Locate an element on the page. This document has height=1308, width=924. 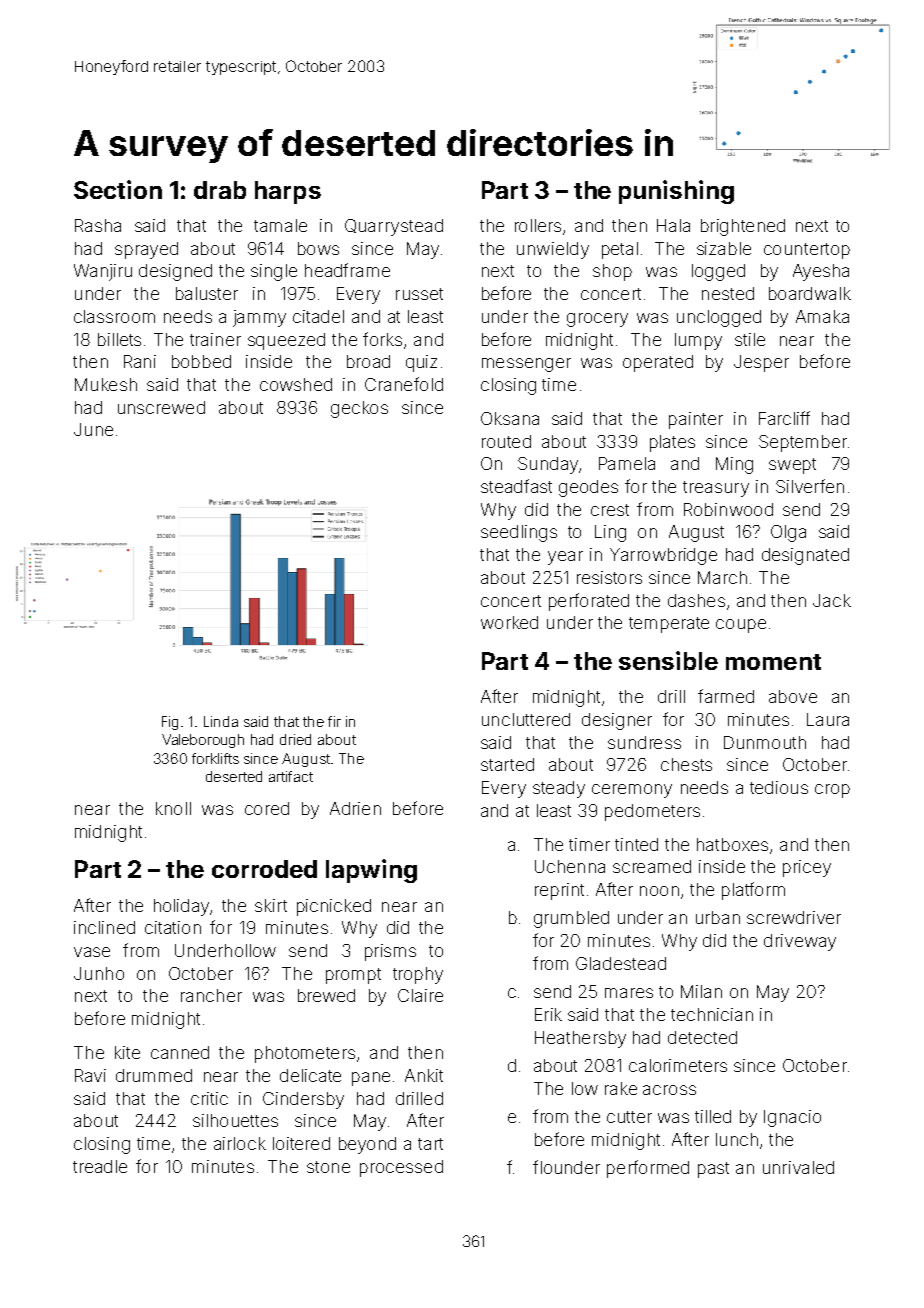
silhouettes is located at coordinates (235, 1120).
